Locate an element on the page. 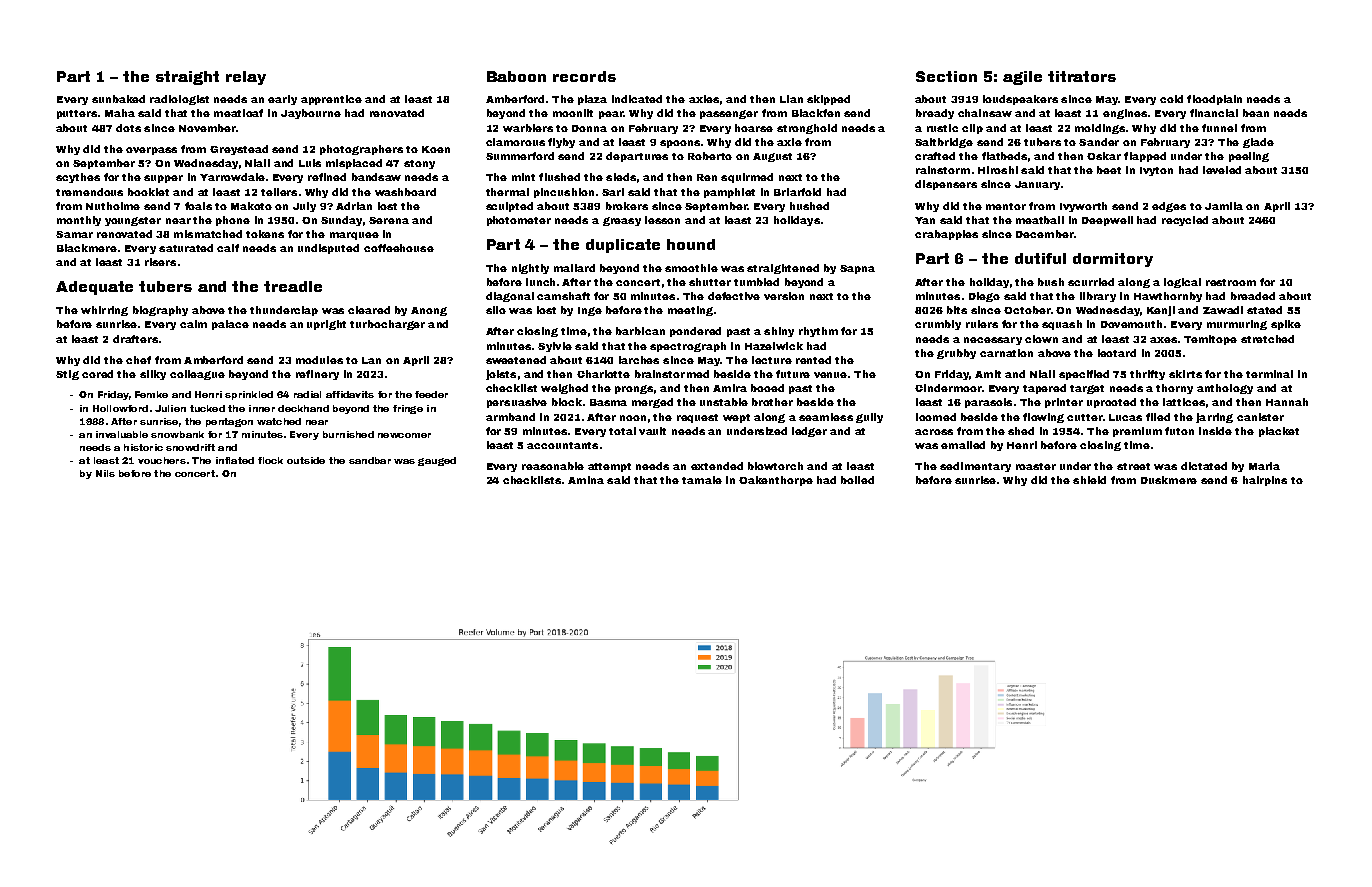 The width and height of the document is (1372, 887). brother is located at coordinates (772, 402).
